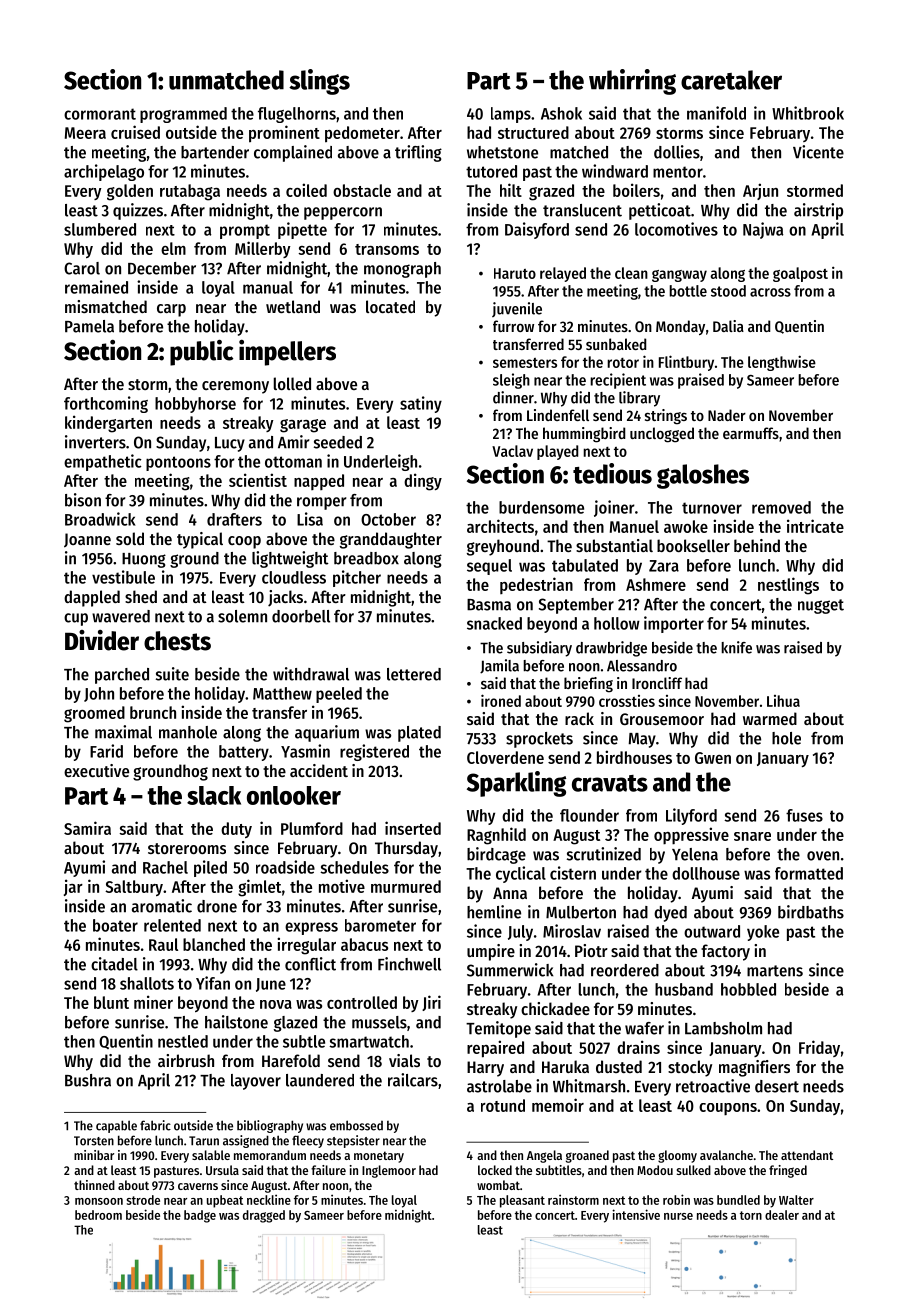 The image size is (908, 1316). What do you see at coordinates (263, 249) in the screenshot?
I see `Millerby` at bounding box center [263, 249].
